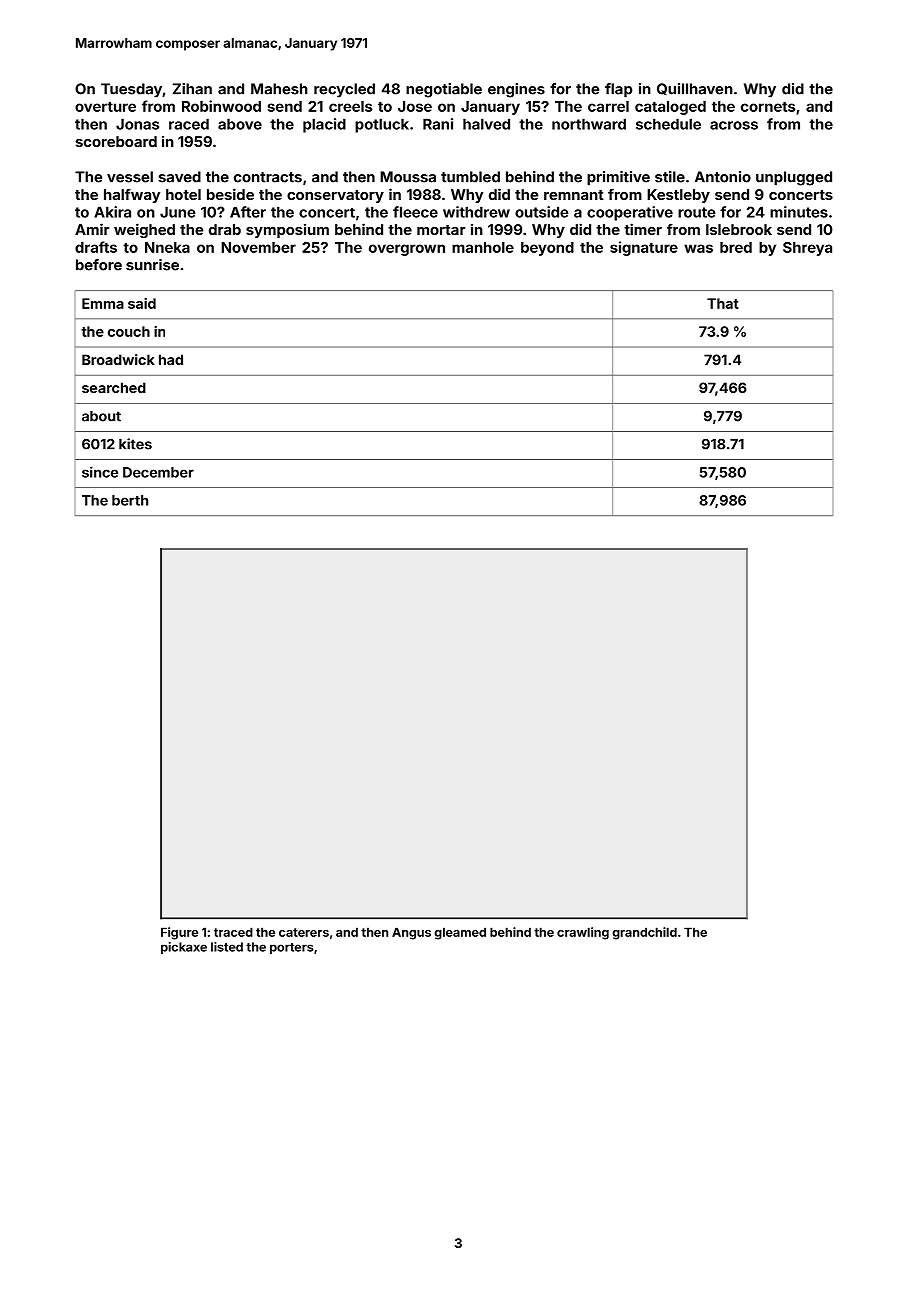 Image resolution: width=908 pixels, height=1316 pixels. I want to click on porters, so click(291, 948).
